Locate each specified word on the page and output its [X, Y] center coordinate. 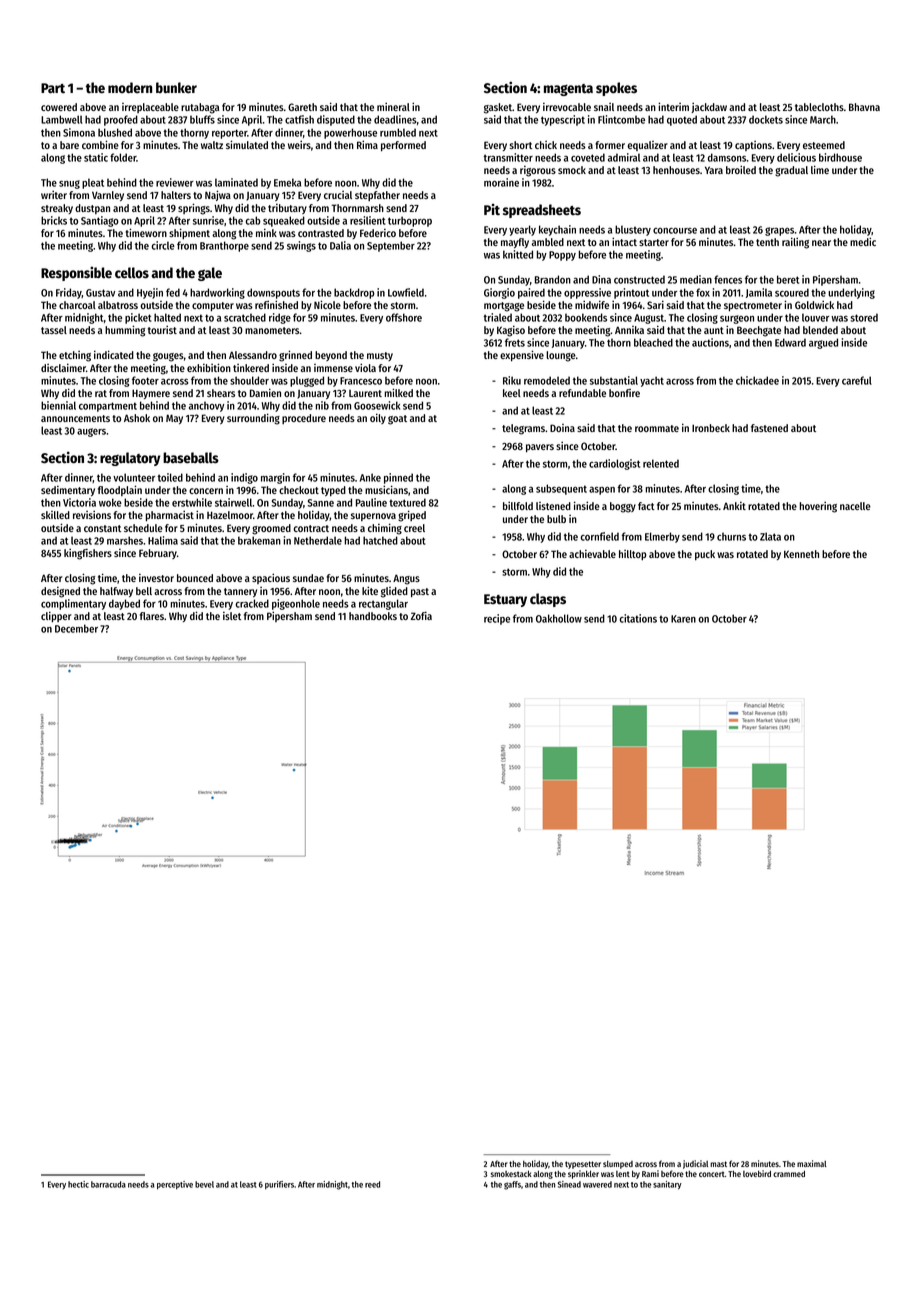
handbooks [373, 616]
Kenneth [801, 554]
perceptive [175, 1185]
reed [372, 1184]
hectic [78, 1184]
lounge [561, 356]
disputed [336, 120]
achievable [592, 554]
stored [864, 317]
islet [232, 616]
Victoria [79, 502]
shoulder [249, 380]
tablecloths [819, 107]
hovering [818, 507]
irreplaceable [150, 108]
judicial [695, 1164]
